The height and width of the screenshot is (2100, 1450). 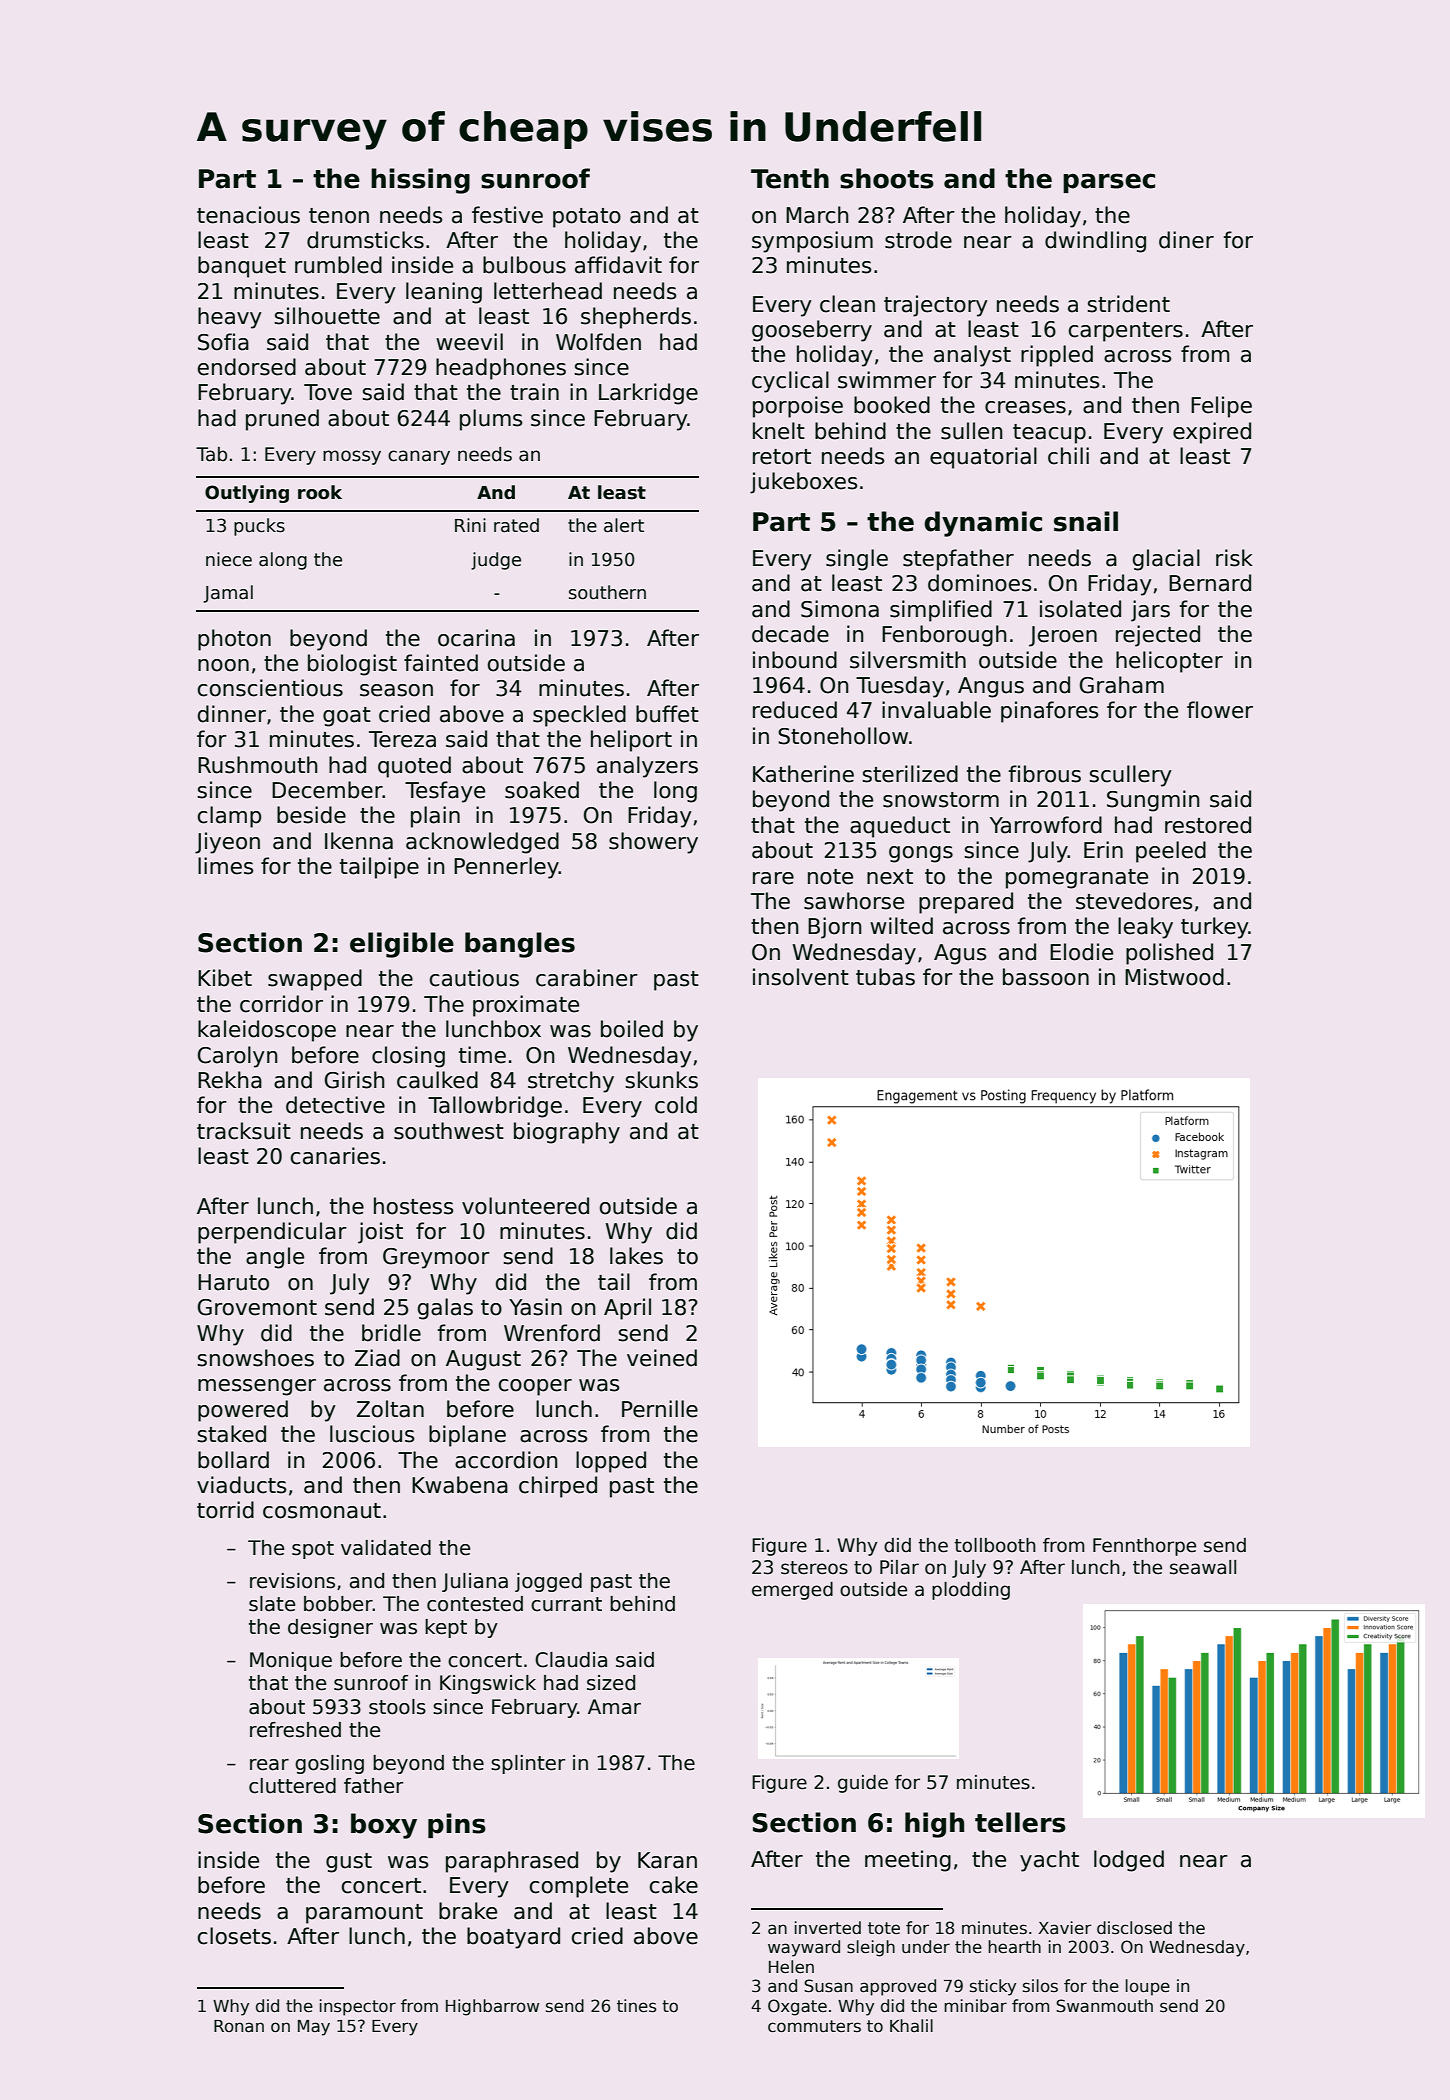 What do you see at coordinates (936, 306) in the screenshot?
I see `trajectory` at bounding box center [936, 306].
